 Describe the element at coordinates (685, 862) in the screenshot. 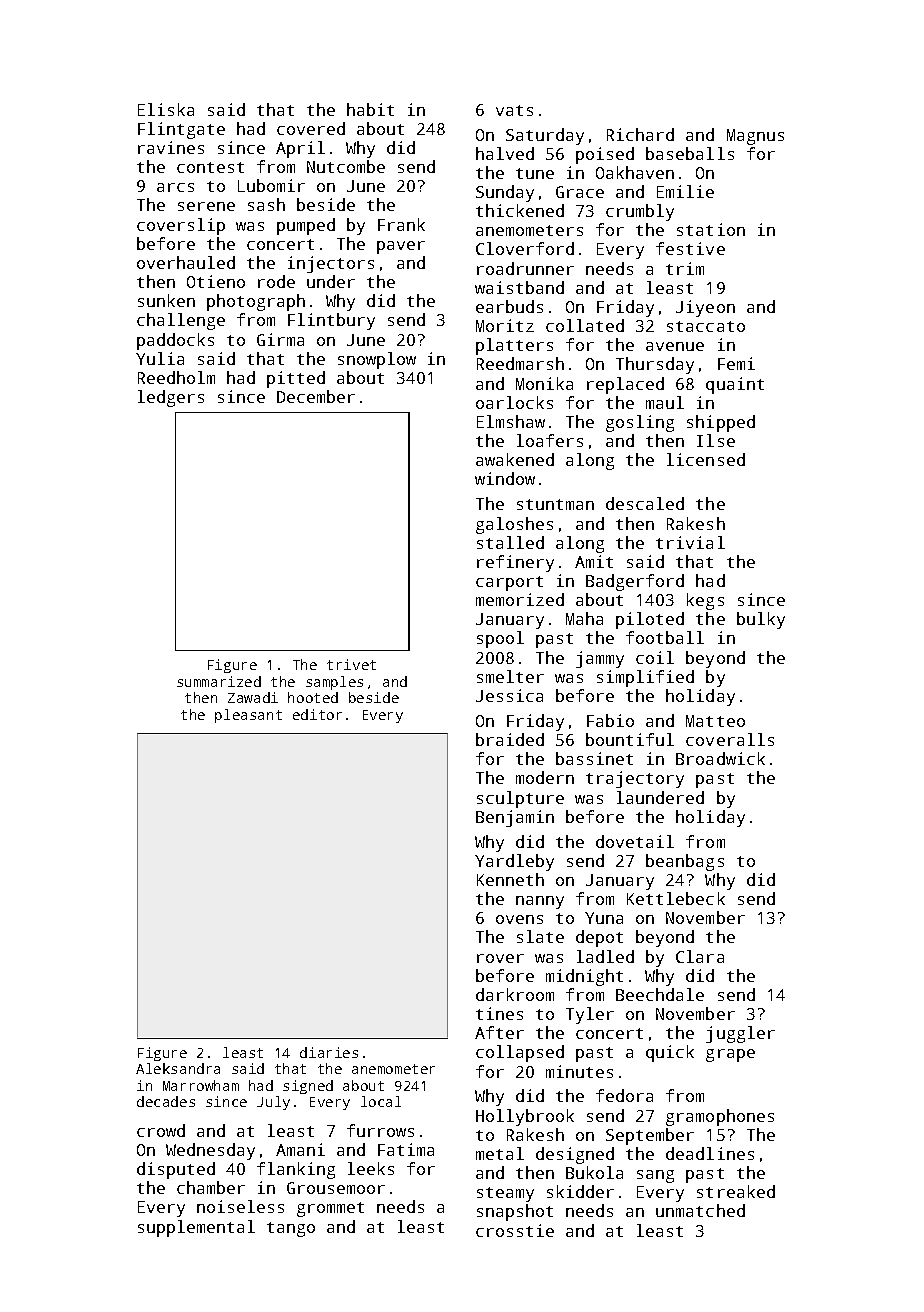

I see `beanbags` at that location.
